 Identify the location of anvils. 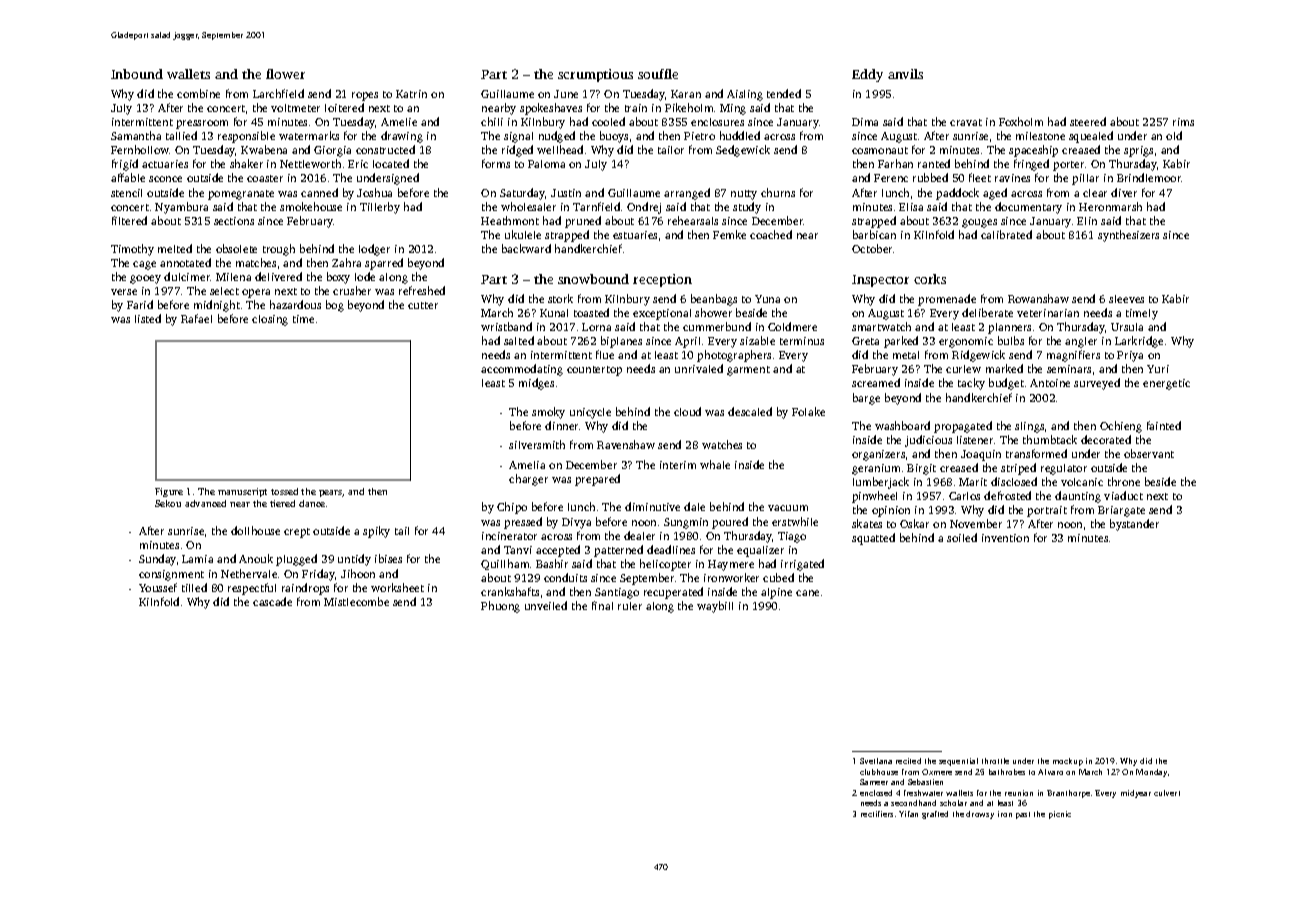
(905, 74).
